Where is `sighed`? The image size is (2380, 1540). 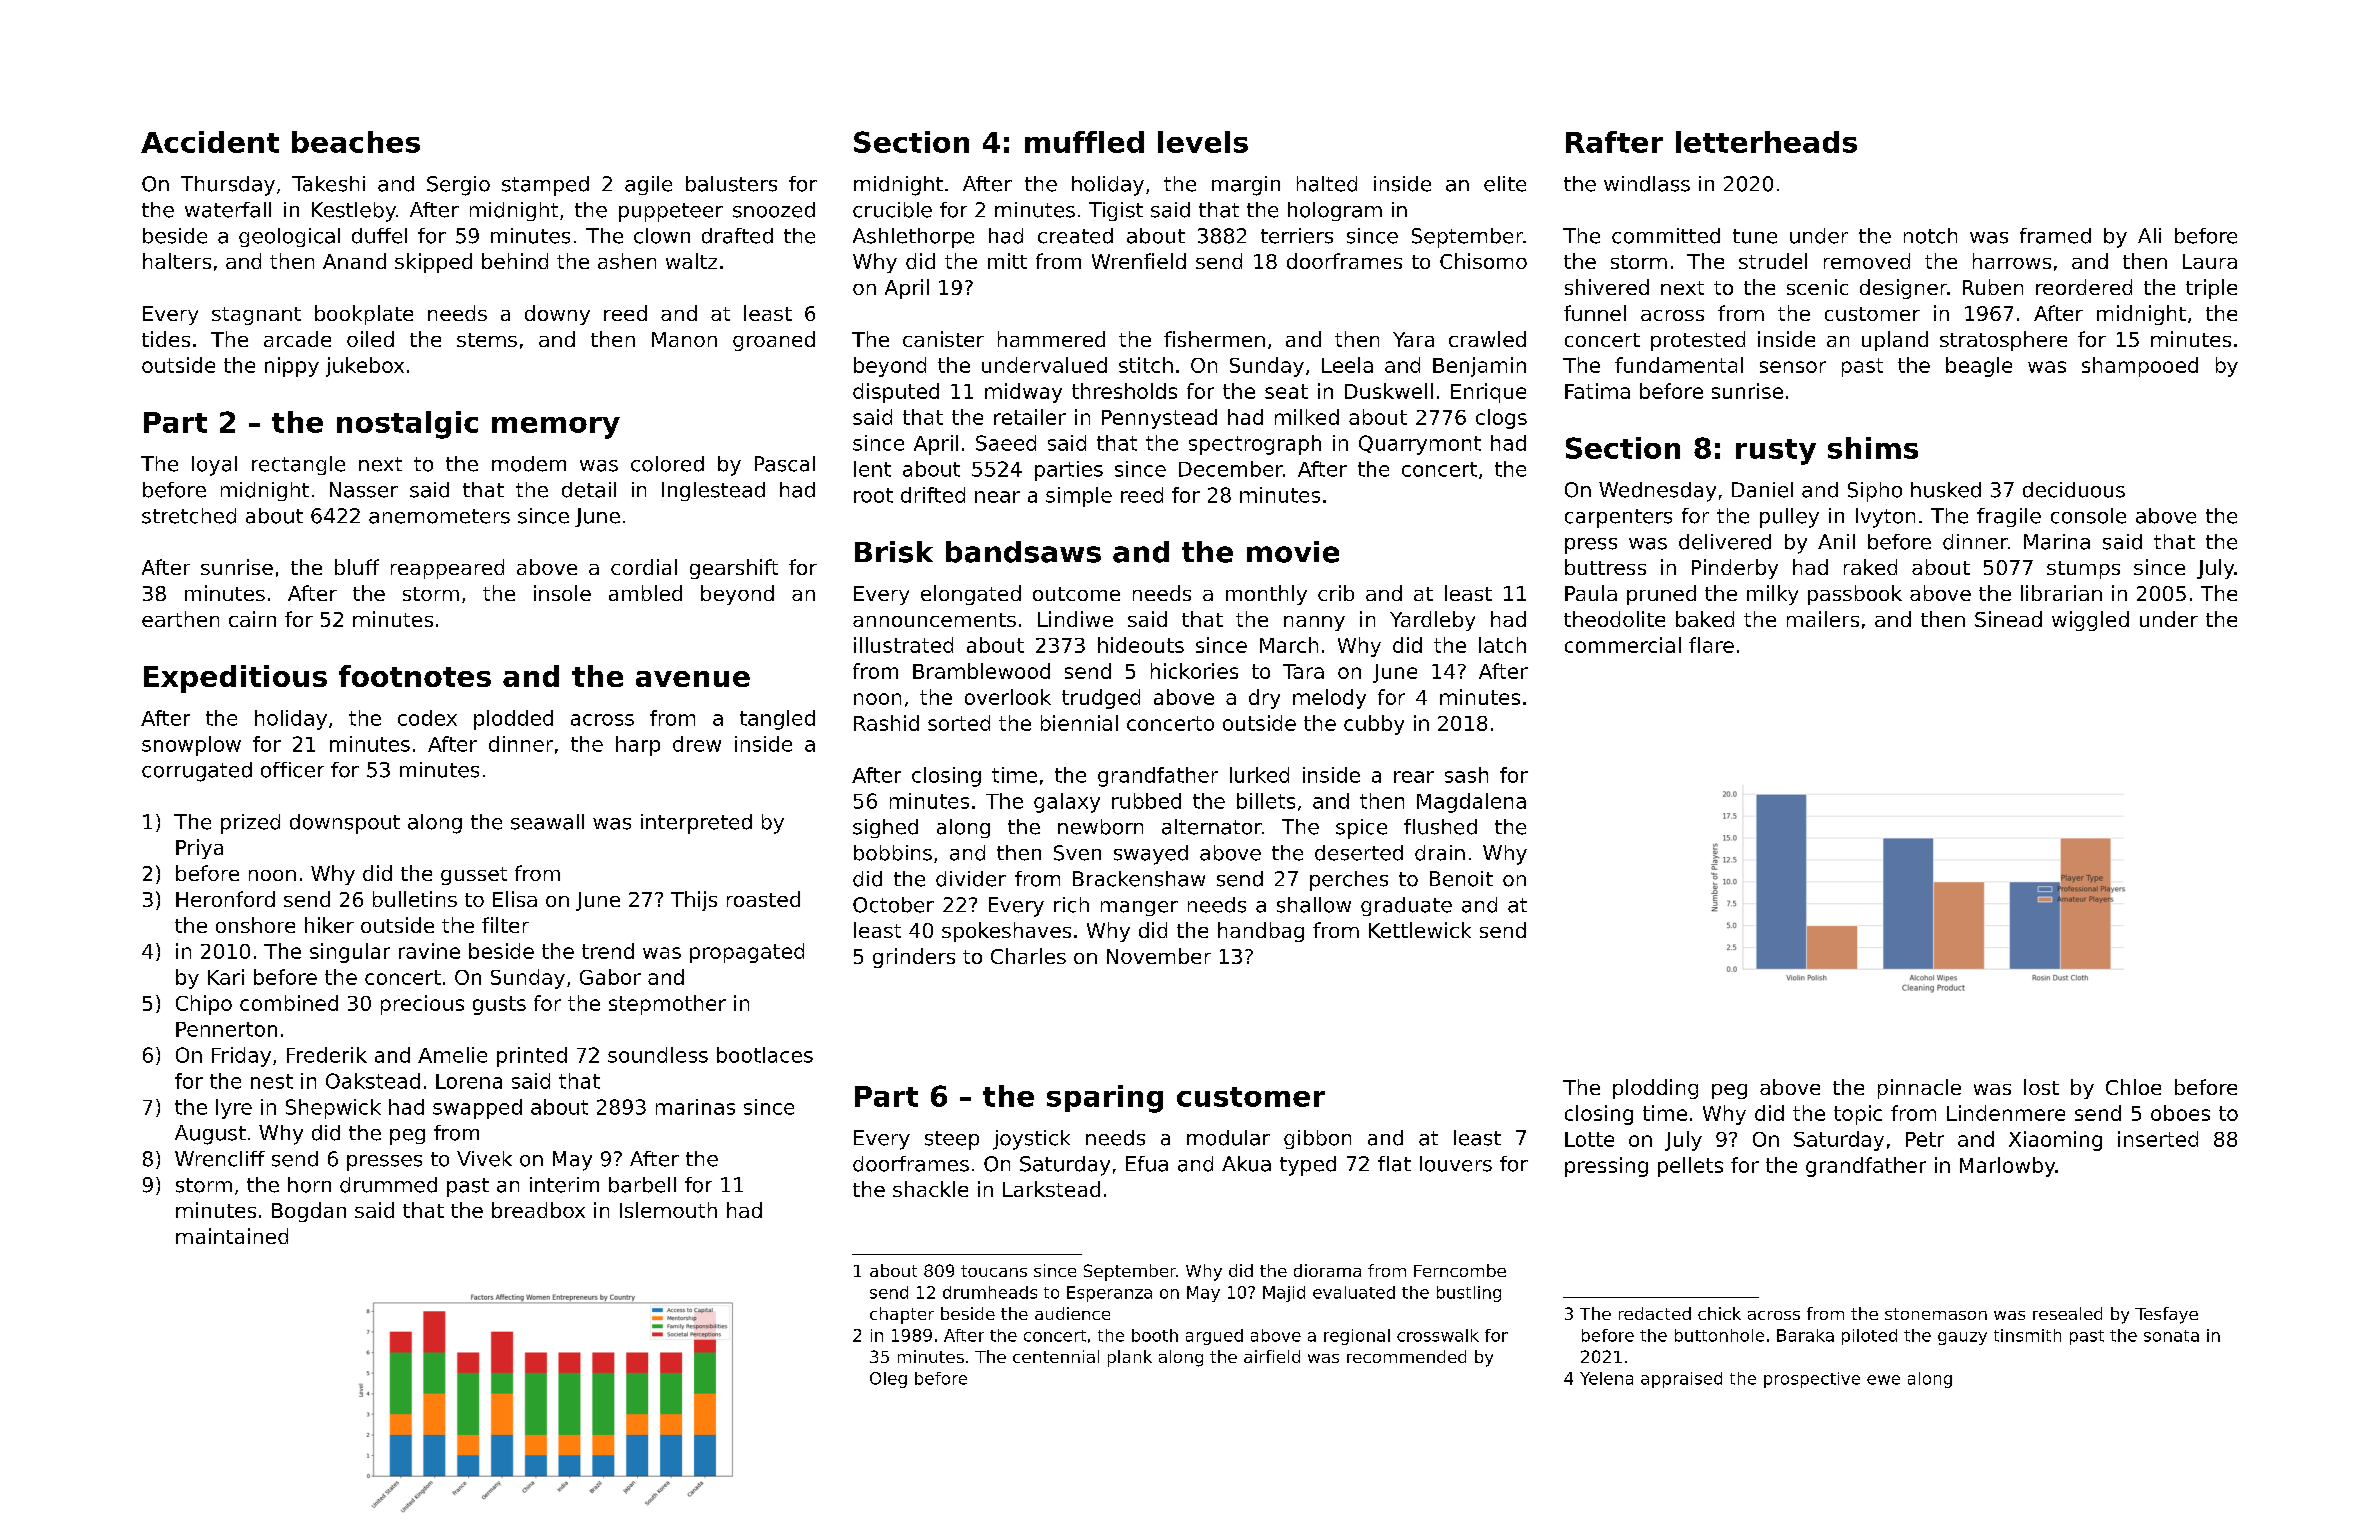
sighed is located at coordinates (885, 828).
